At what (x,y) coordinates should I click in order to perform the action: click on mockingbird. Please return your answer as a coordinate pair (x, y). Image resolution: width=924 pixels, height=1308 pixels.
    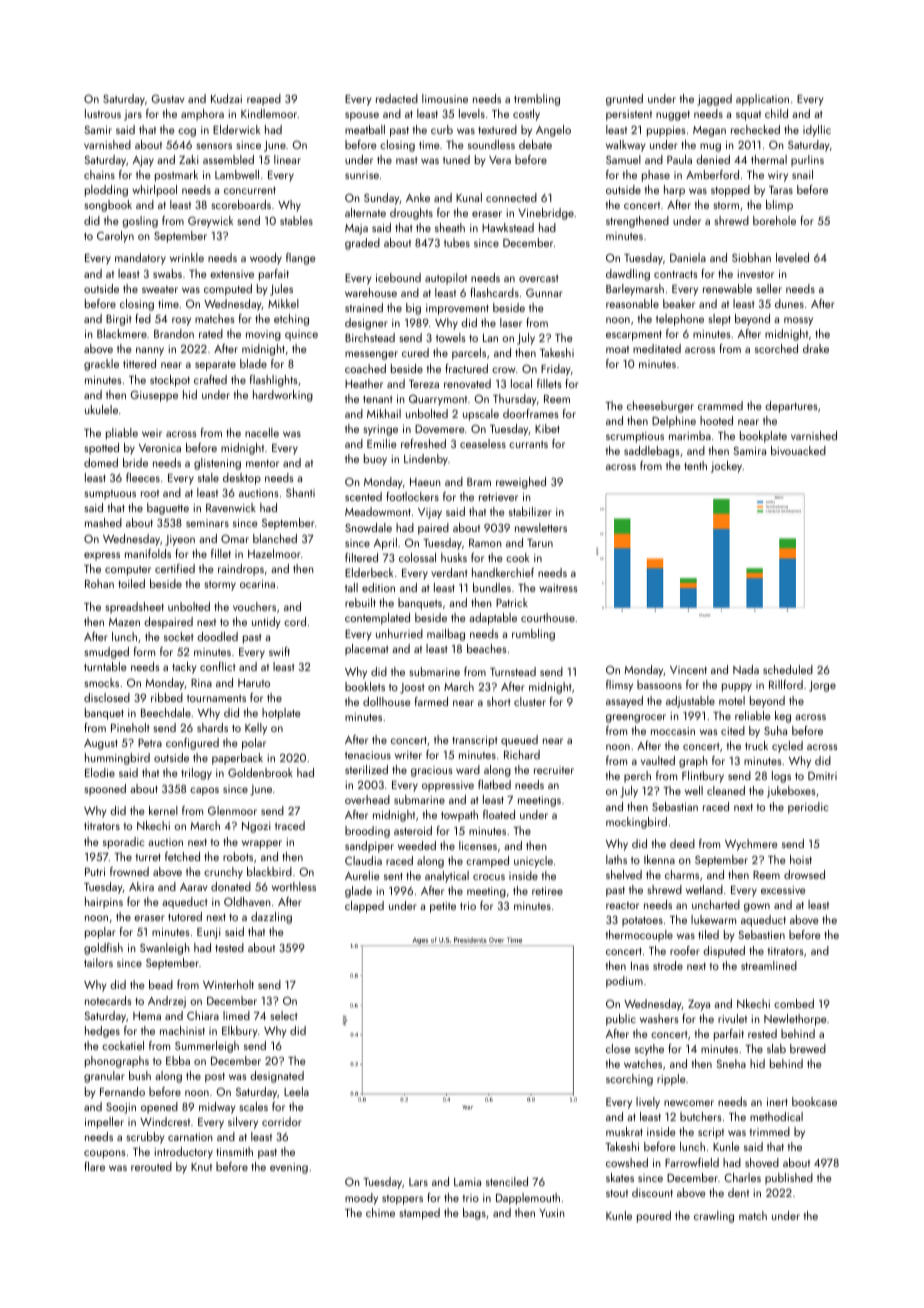
    Looking at the image, I should click on (636, 823).
